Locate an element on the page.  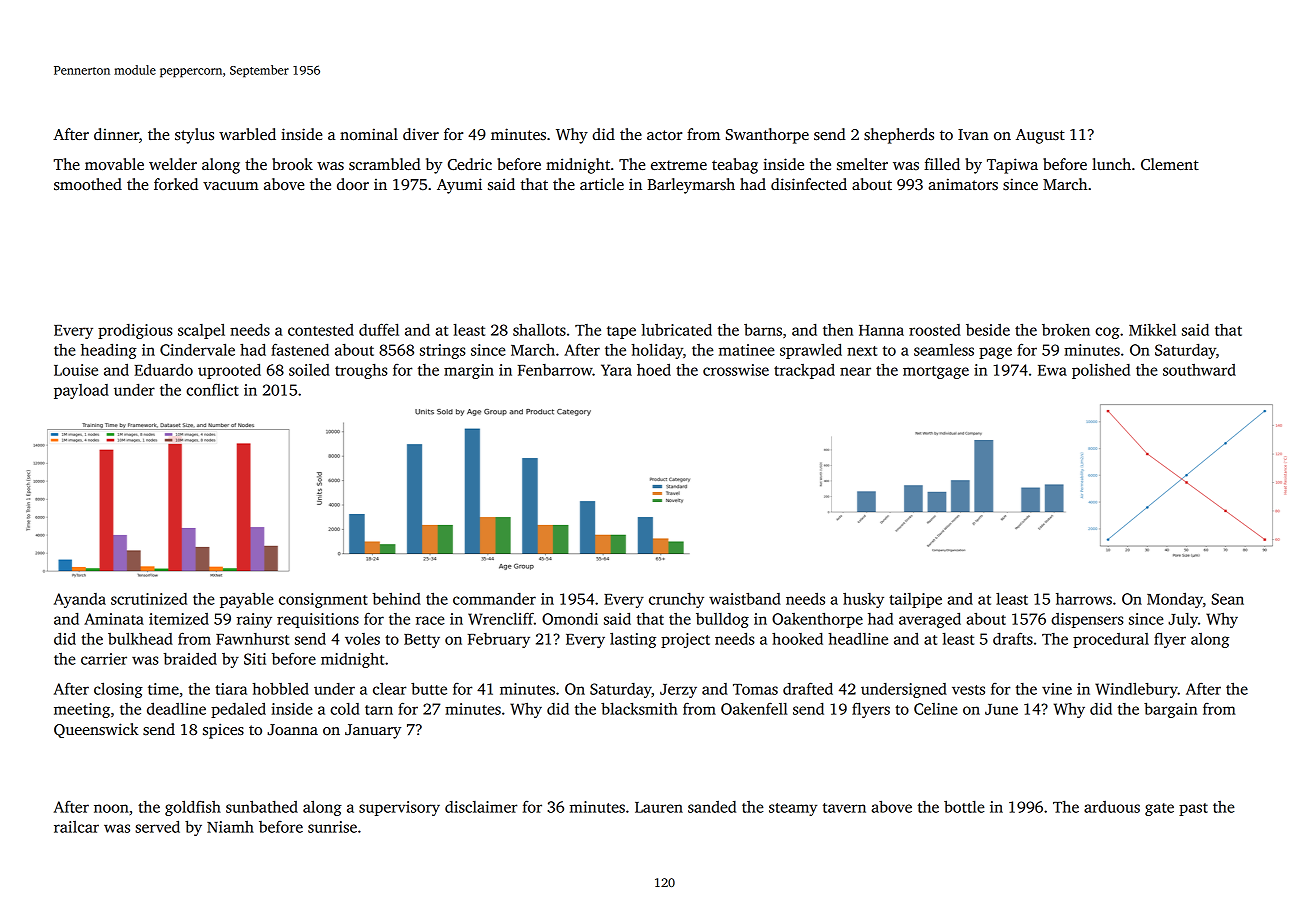
tape is located at coordinates (621, 332).
